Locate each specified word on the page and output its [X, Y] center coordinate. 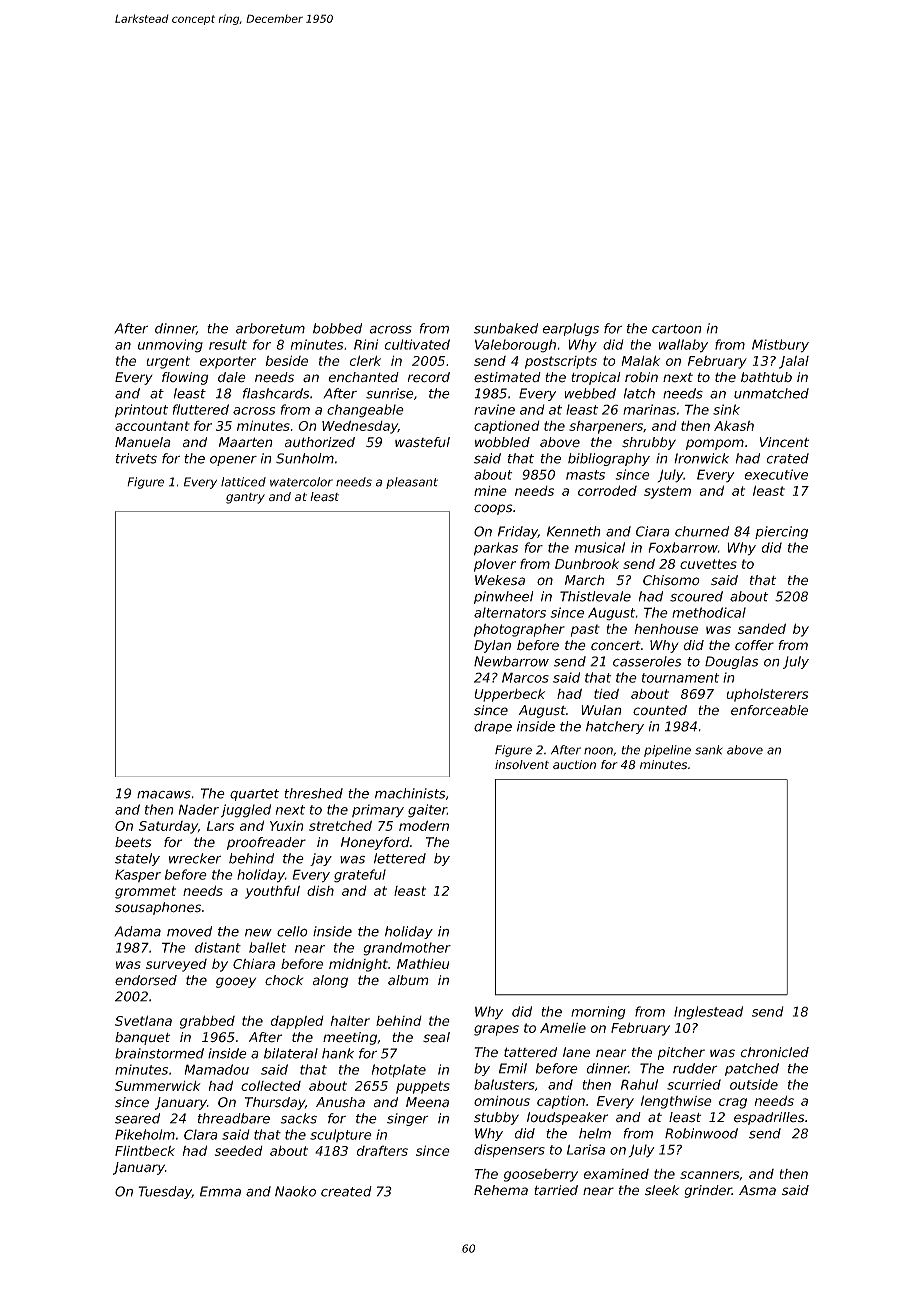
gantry [245, 498]
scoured [696, 596]
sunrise [390, 393]
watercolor [301, 482]
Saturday [168, 827]
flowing [185, 378]
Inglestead [708, 1013]
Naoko [295, 1191]
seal [436, 1037]
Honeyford [375, 843]
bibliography [609, 459]
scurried [694, 1084]
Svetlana [143, 1020]
